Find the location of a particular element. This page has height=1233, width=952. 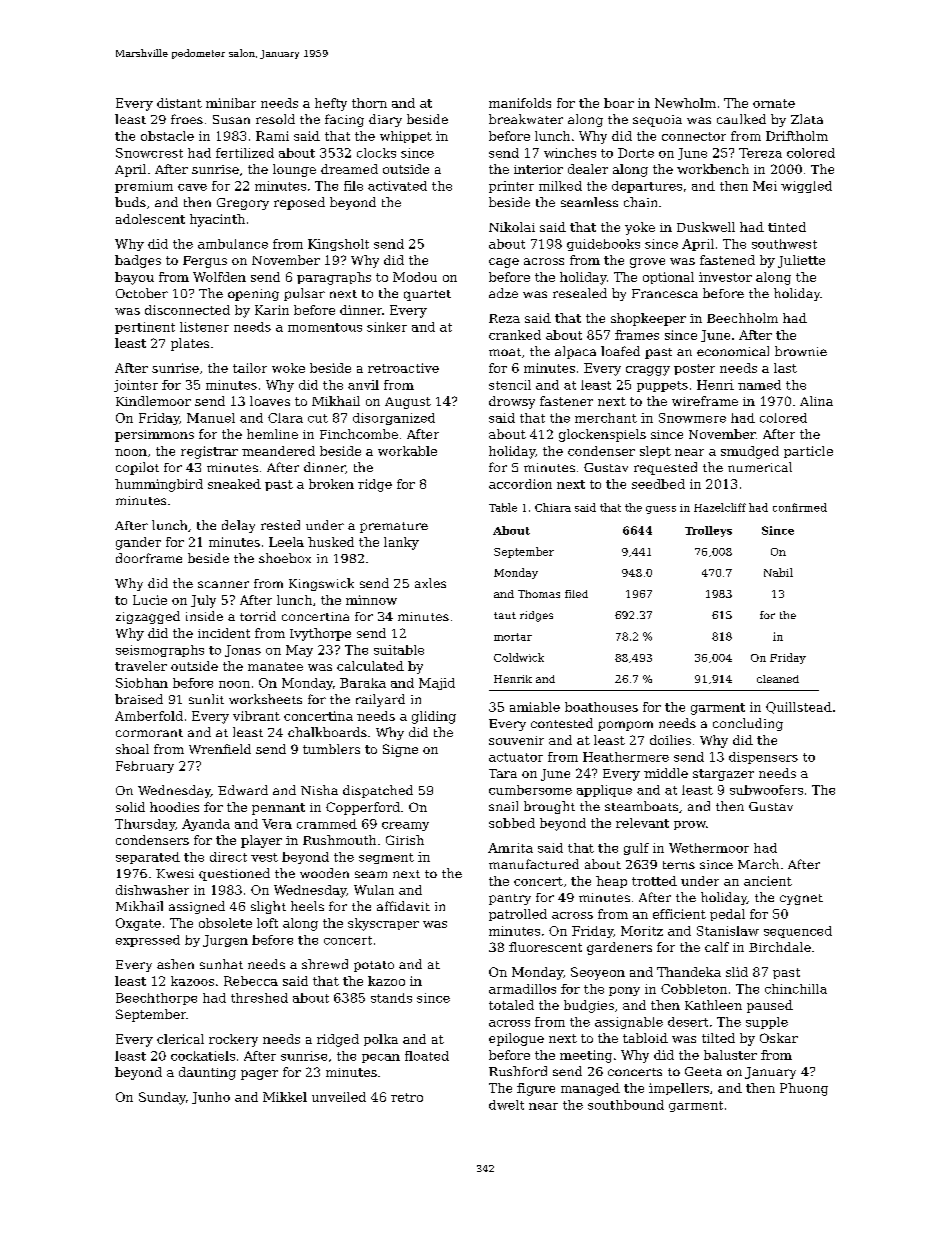

February is located at coordinates (145, 767).
